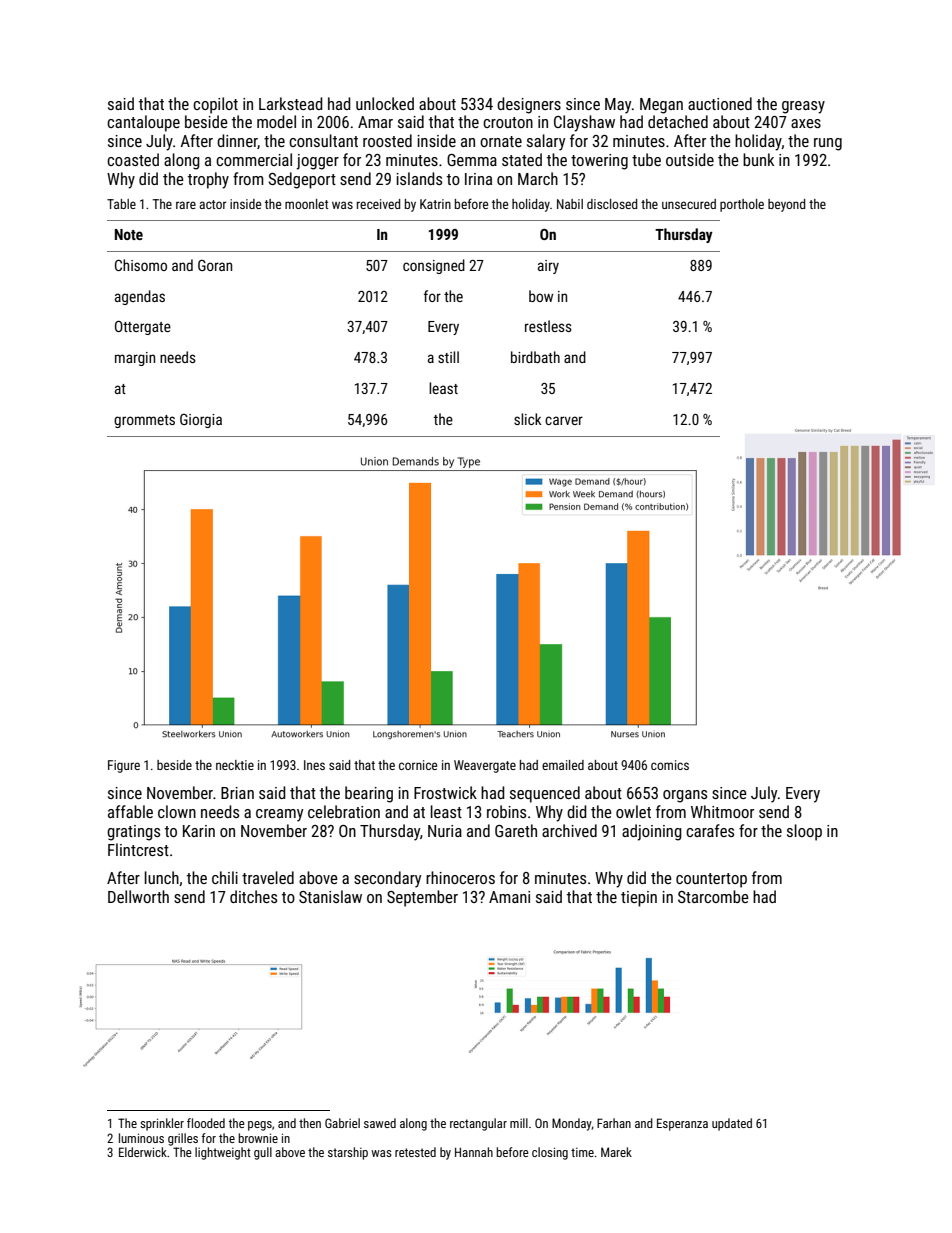 This screenshot has width=952, height=1233. What do you see at coordinates (138, 849) in the screenshot?
I see `Flintcrest` at bounding box center [138, 849].
